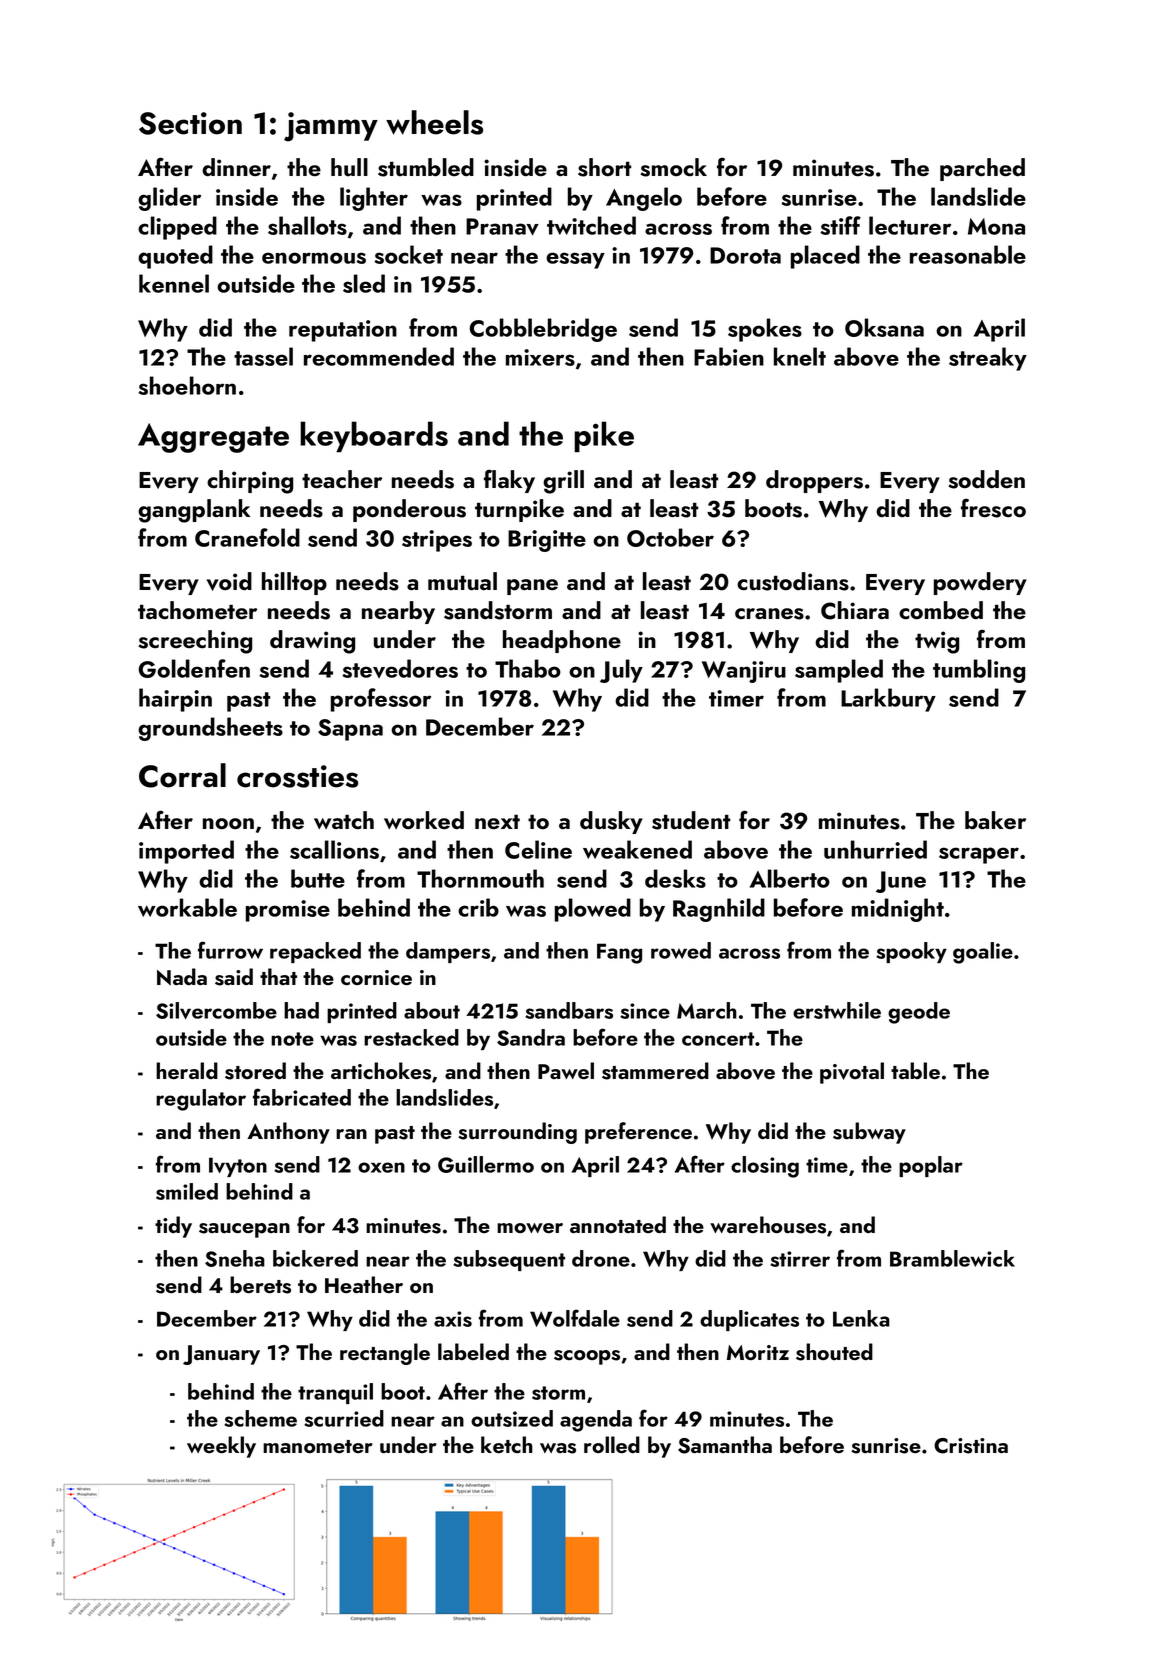  I want to click on scraper, so click(979, 855).
